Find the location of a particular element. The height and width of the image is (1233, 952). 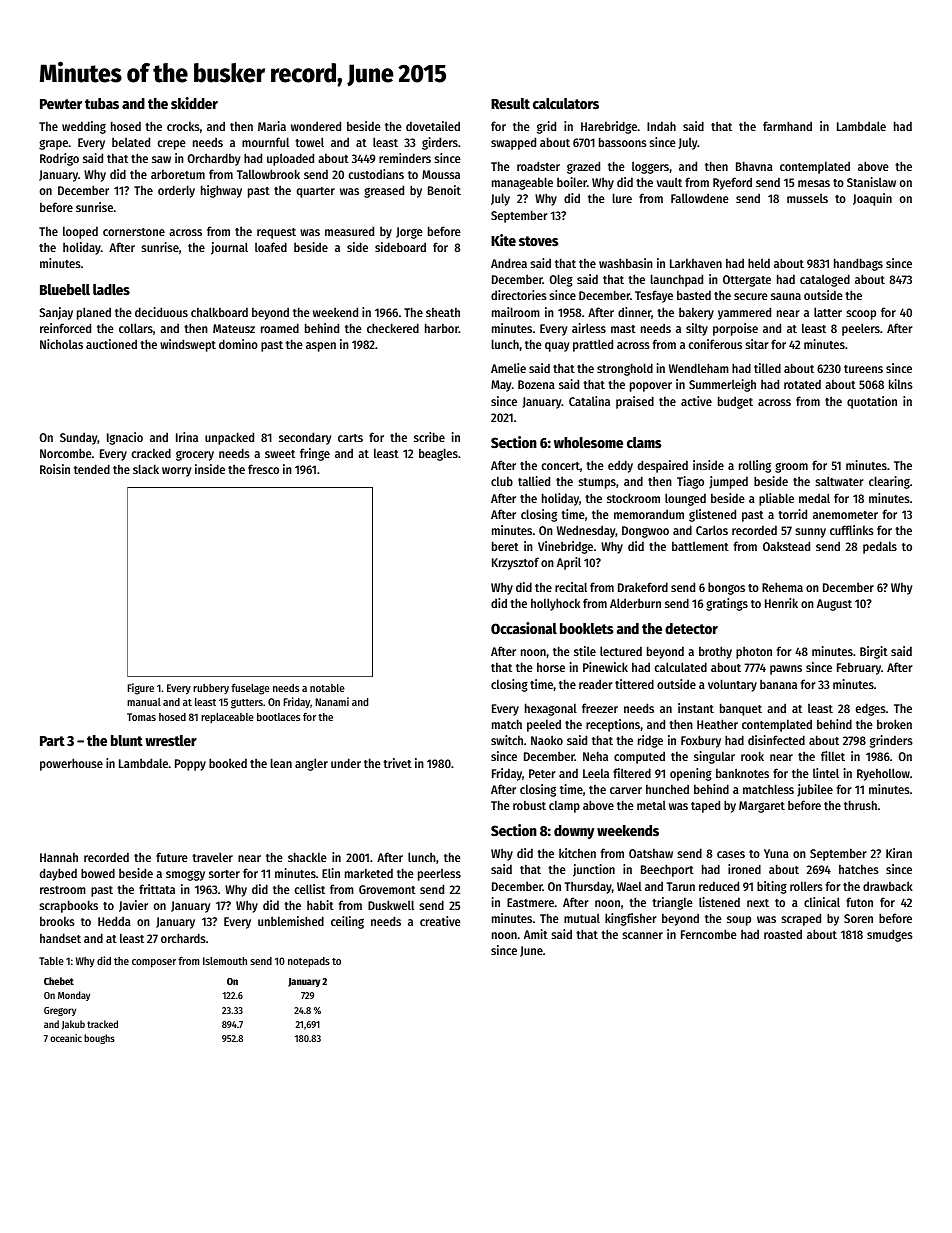

smudges is located at coordinates (890, 935).
